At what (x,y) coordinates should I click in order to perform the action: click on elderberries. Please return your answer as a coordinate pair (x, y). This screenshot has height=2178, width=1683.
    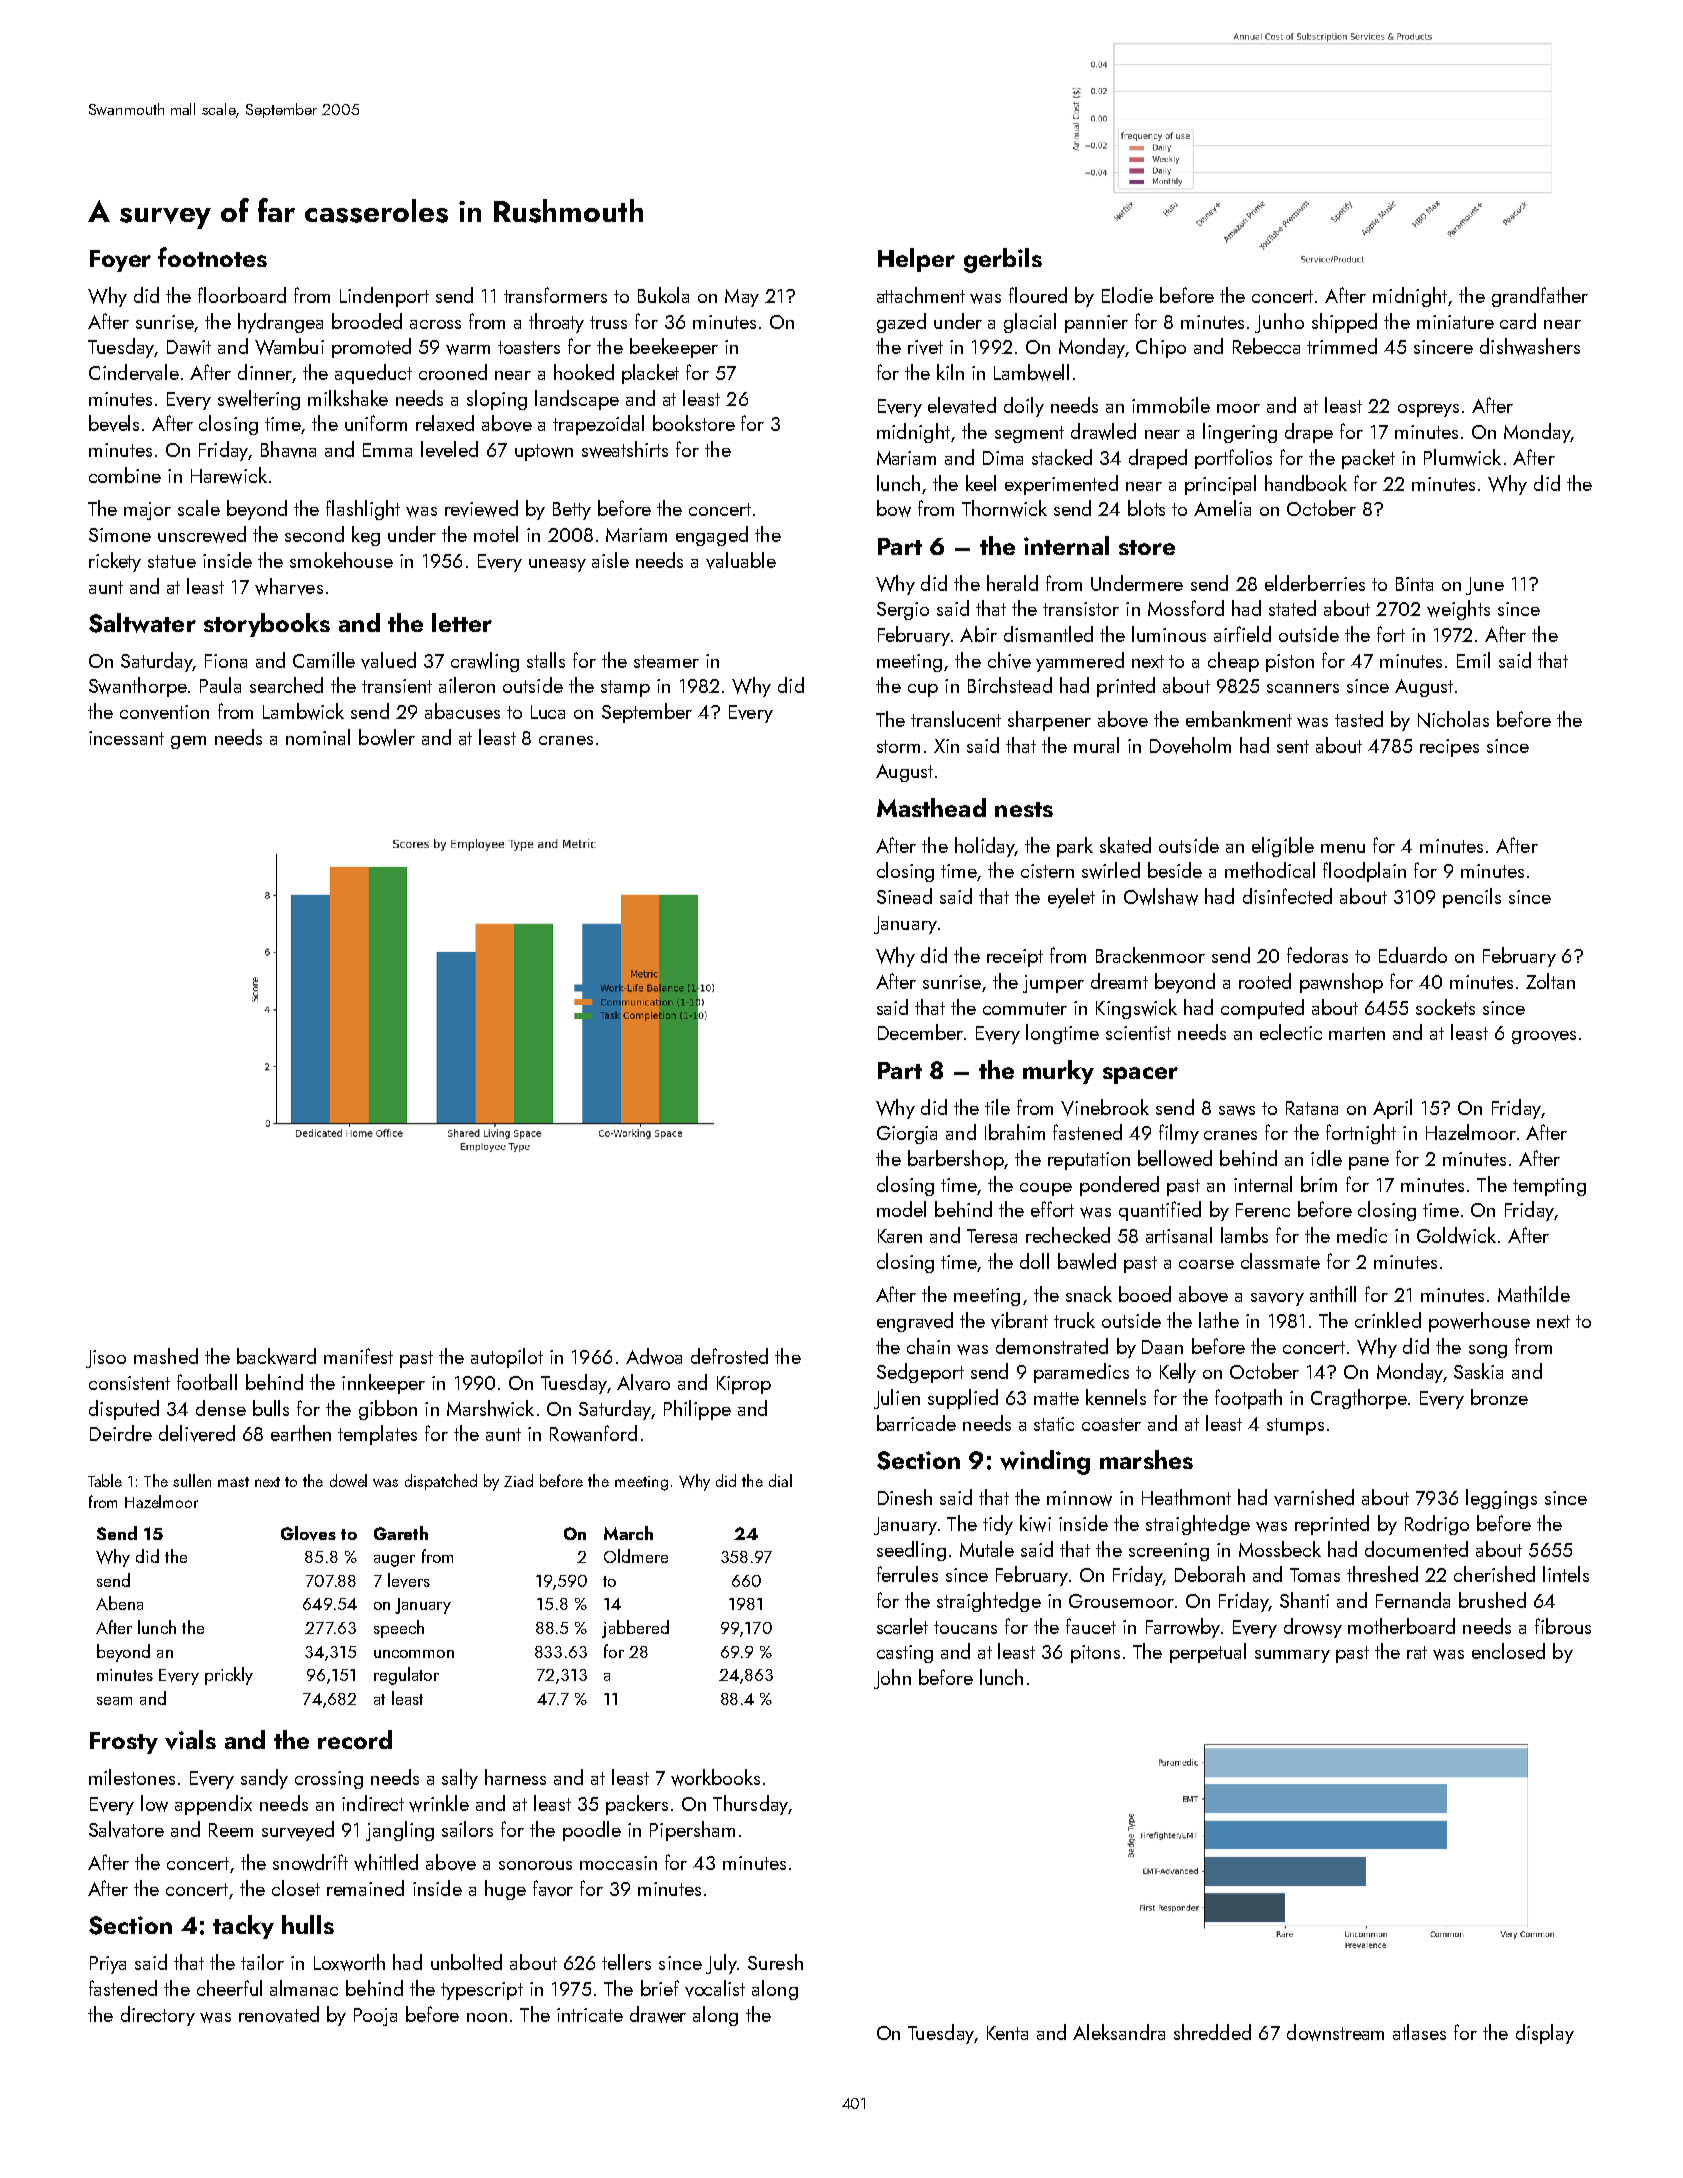
    Looking at the image, I should click on (1315, 583).
